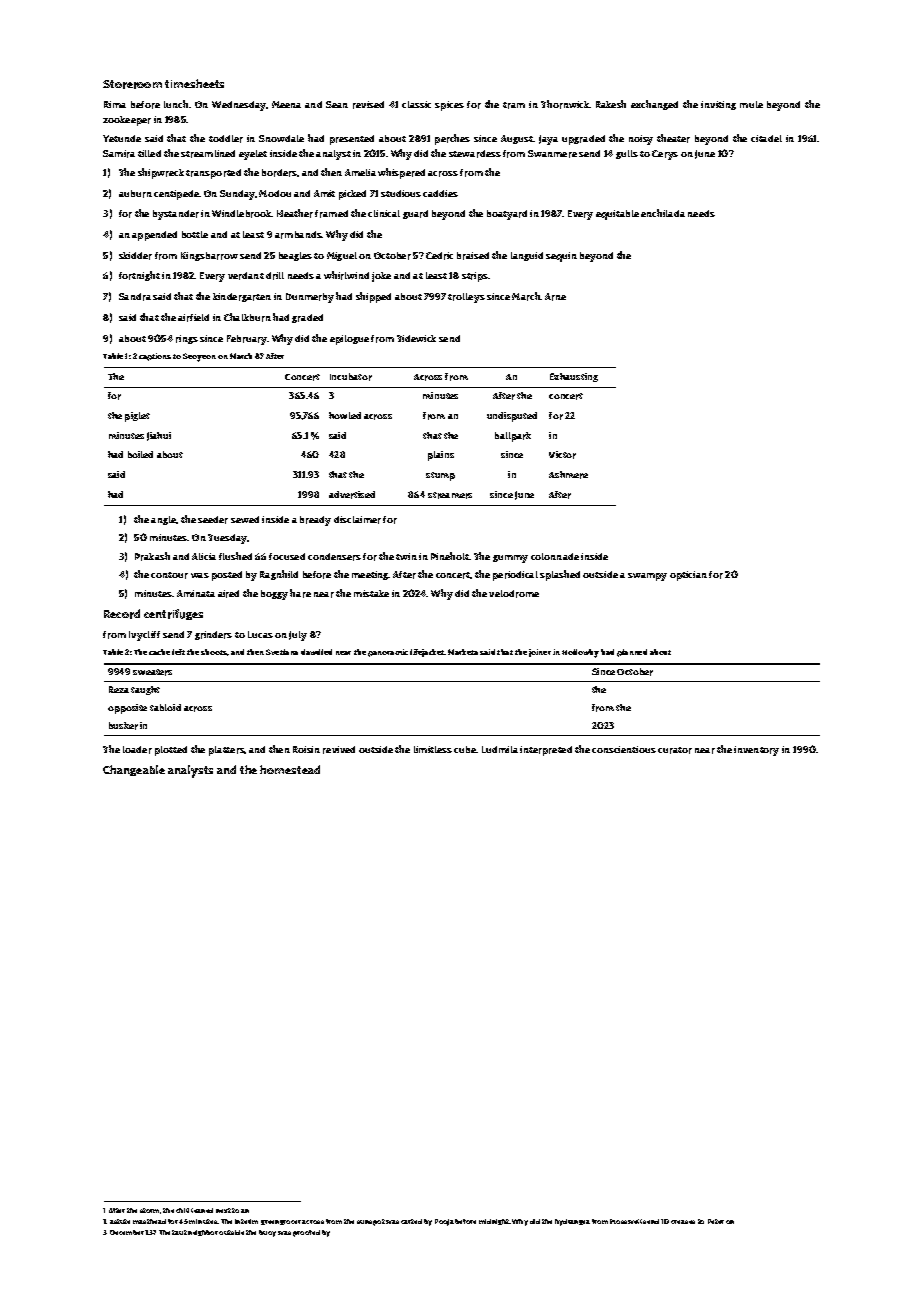 The width and height of the screenshot is (924, 1308). What do you see at coordinates (663, 213) in the screenshot?
I see `enchilada` at bounding box center [663, 213].
